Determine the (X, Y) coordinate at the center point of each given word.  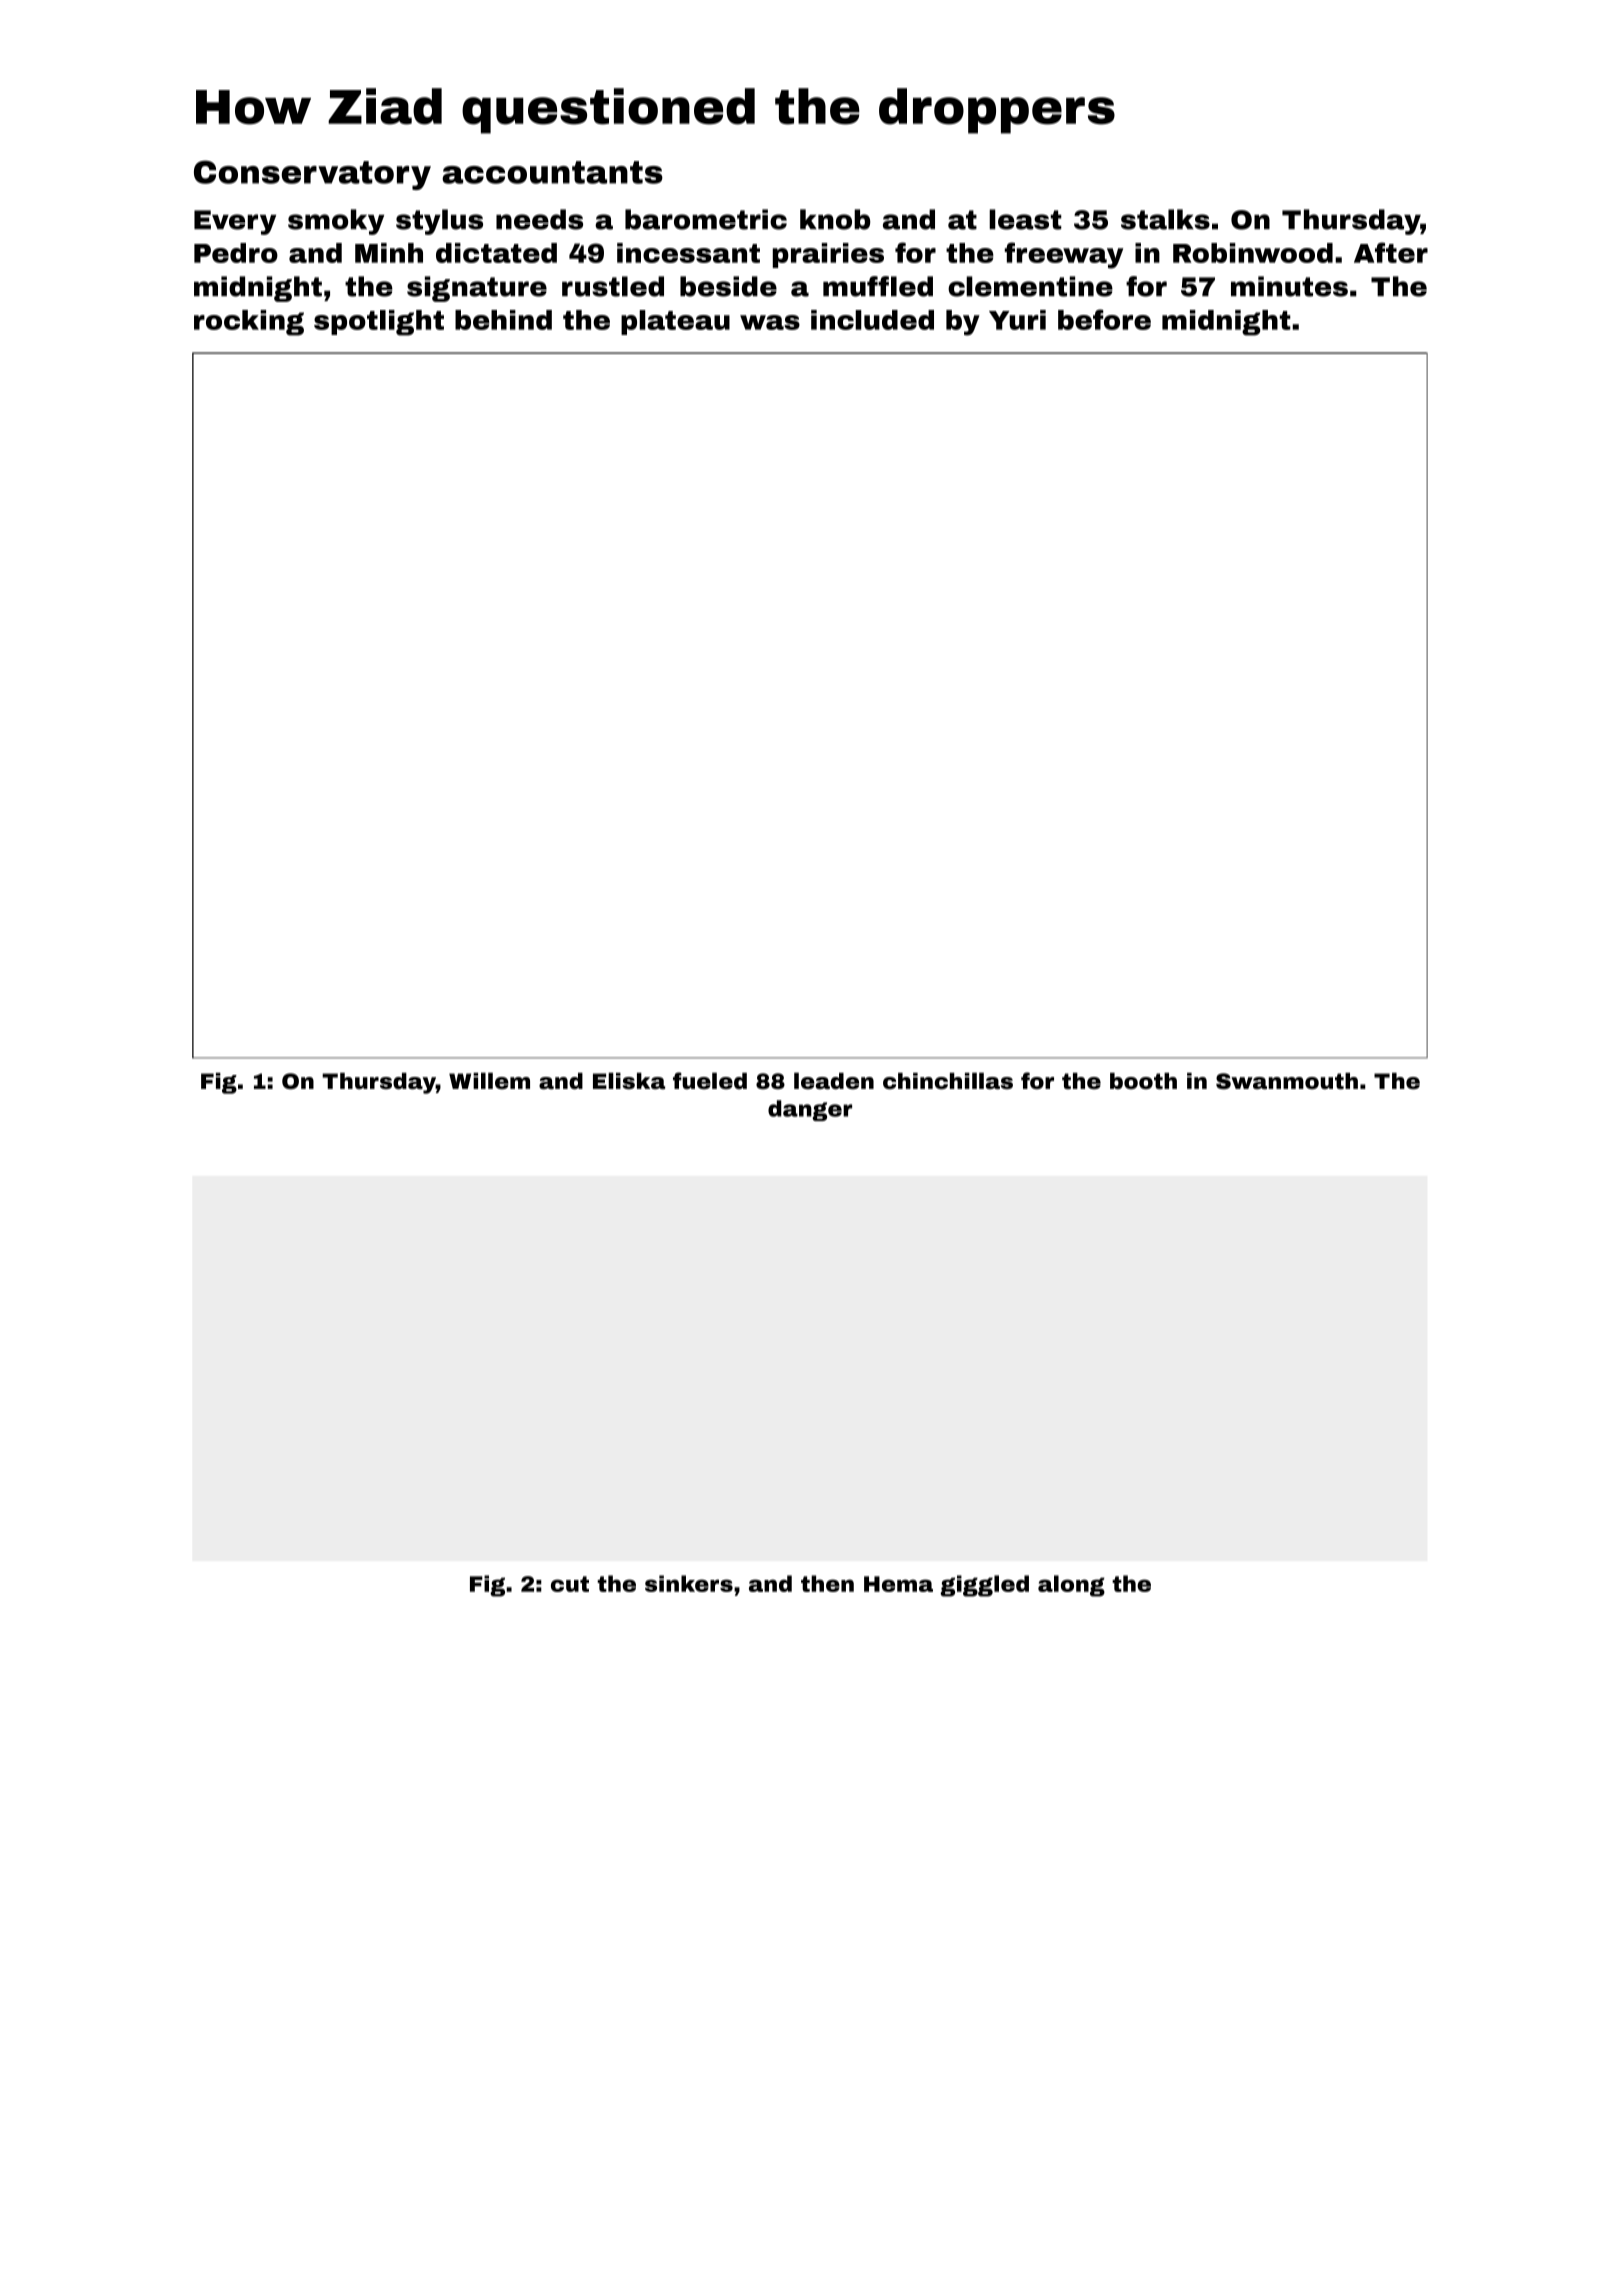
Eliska (629, 1081)
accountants (552, 172)
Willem (489, 1081)
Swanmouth (1287, 1081)
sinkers (689, 1583)
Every (235, 222)
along (1071, 1586)
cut (570, 1584)
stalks (1165, 219)
